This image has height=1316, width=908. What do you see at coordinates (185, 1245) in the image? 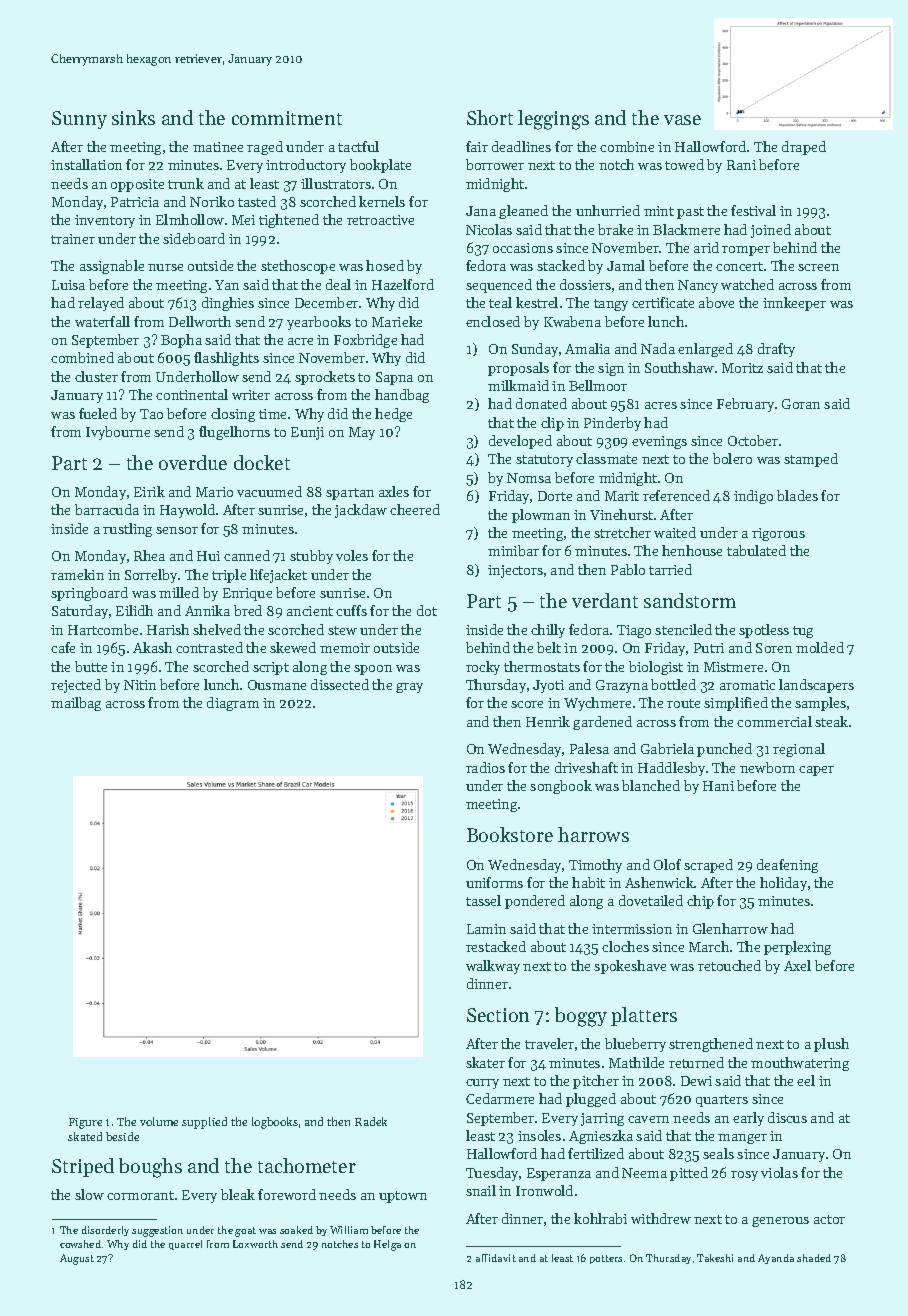
I see `quarrel` at bounding box center [185, 1245].
